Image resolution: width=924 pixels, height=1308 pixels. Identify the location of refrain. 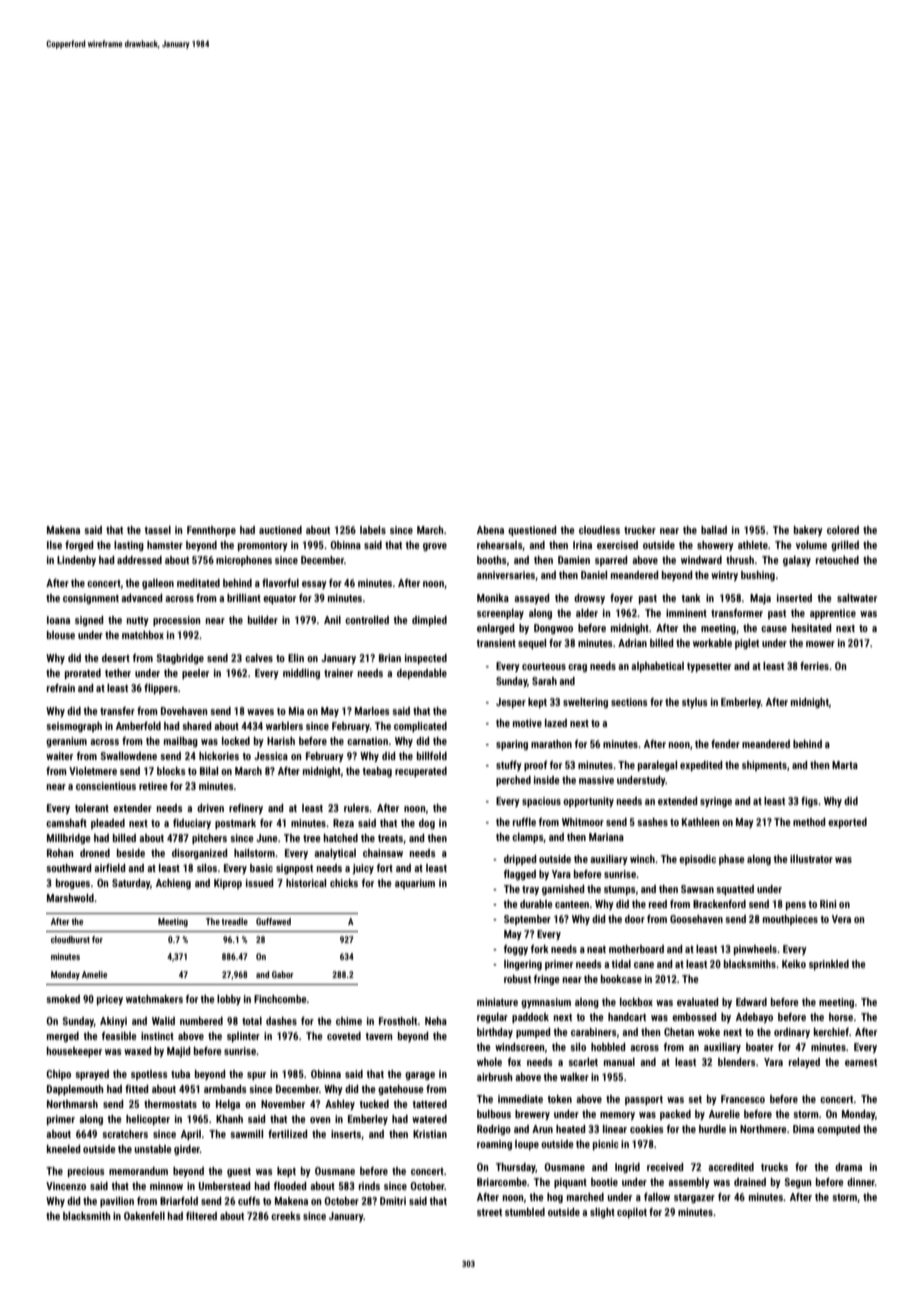
(61, 688).
